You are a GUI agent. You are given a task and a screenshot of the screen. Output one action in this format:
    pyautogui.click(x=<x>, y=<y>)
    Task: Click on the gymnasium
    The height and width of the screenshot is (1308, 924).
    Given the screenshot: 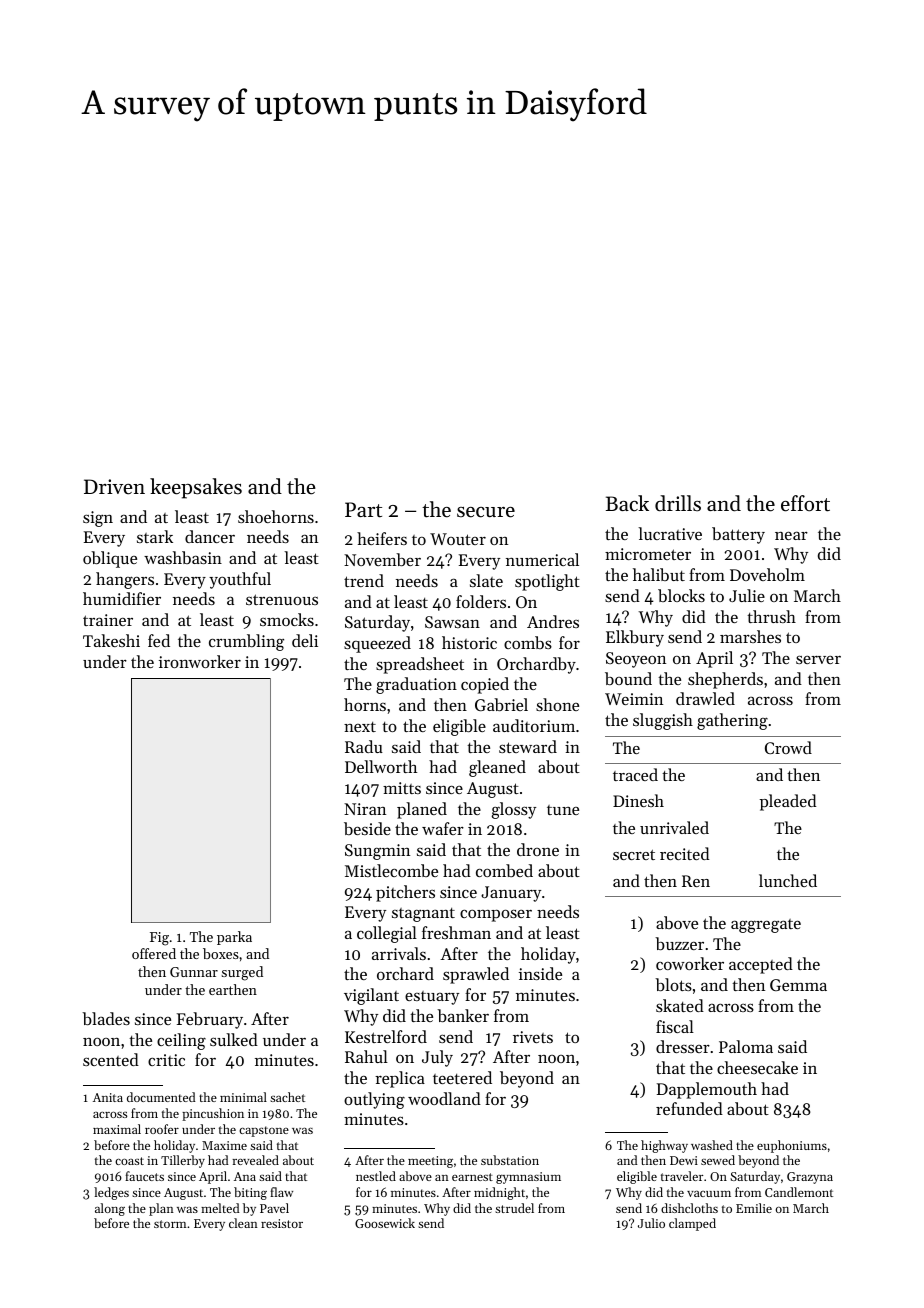 What is the action you would take?
    pyautogui.click(x=528, y=1178)
